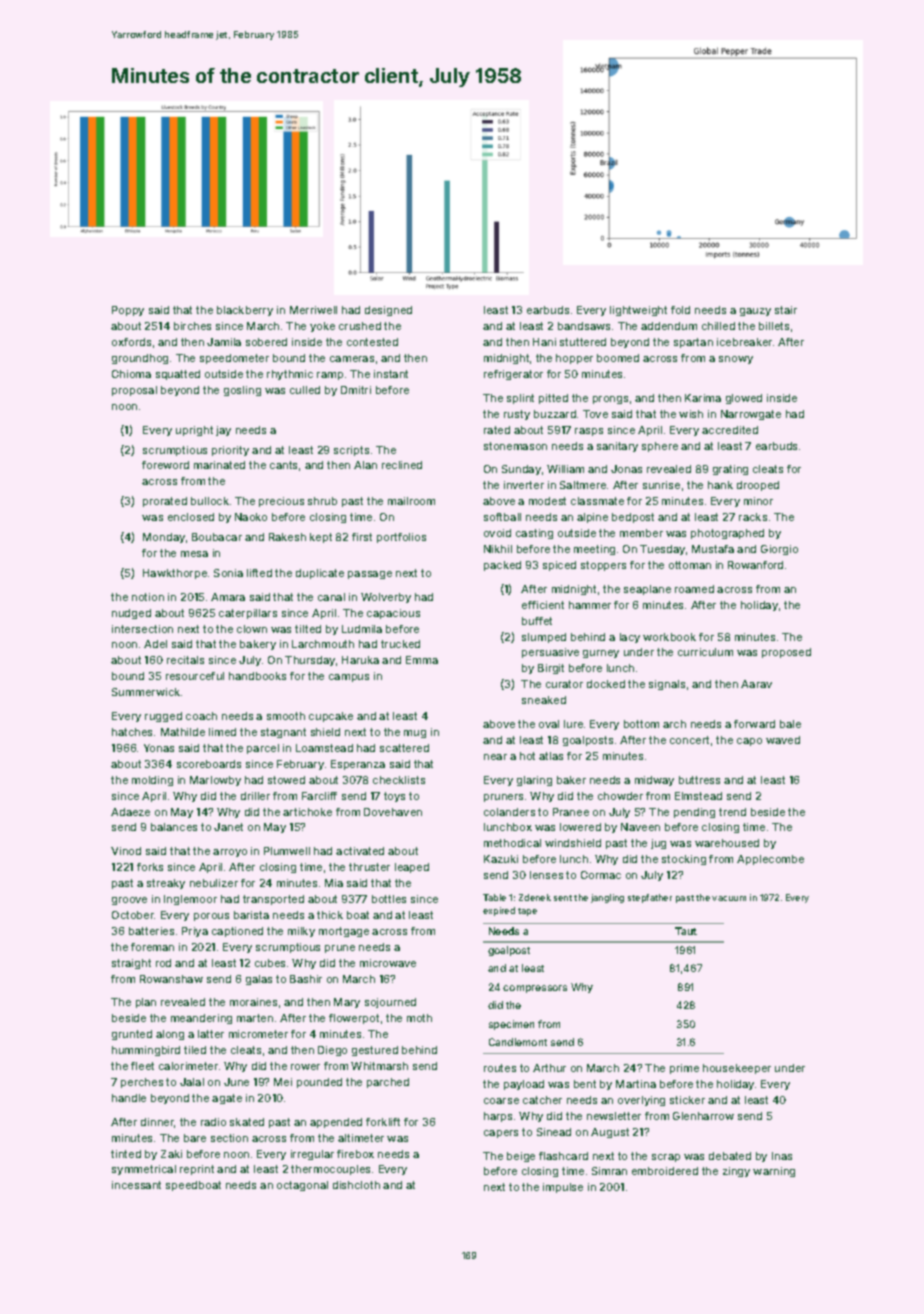  Describe the element at coordinates (273, 900) in the screenshot. I see `transported` at that location.
